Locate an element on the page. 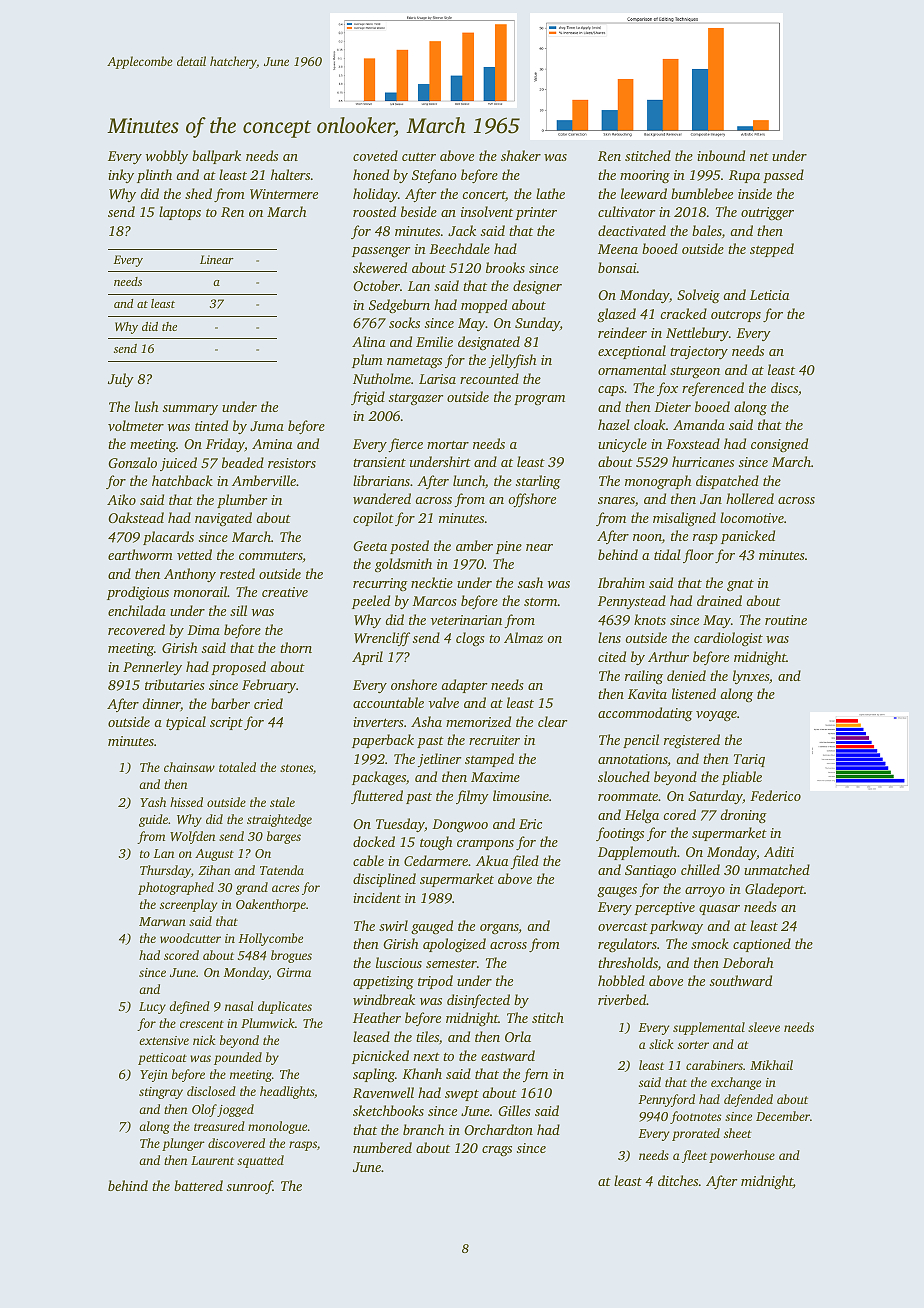 This page has width=924, height=1308. registered is located at coordinates (692, 741).
